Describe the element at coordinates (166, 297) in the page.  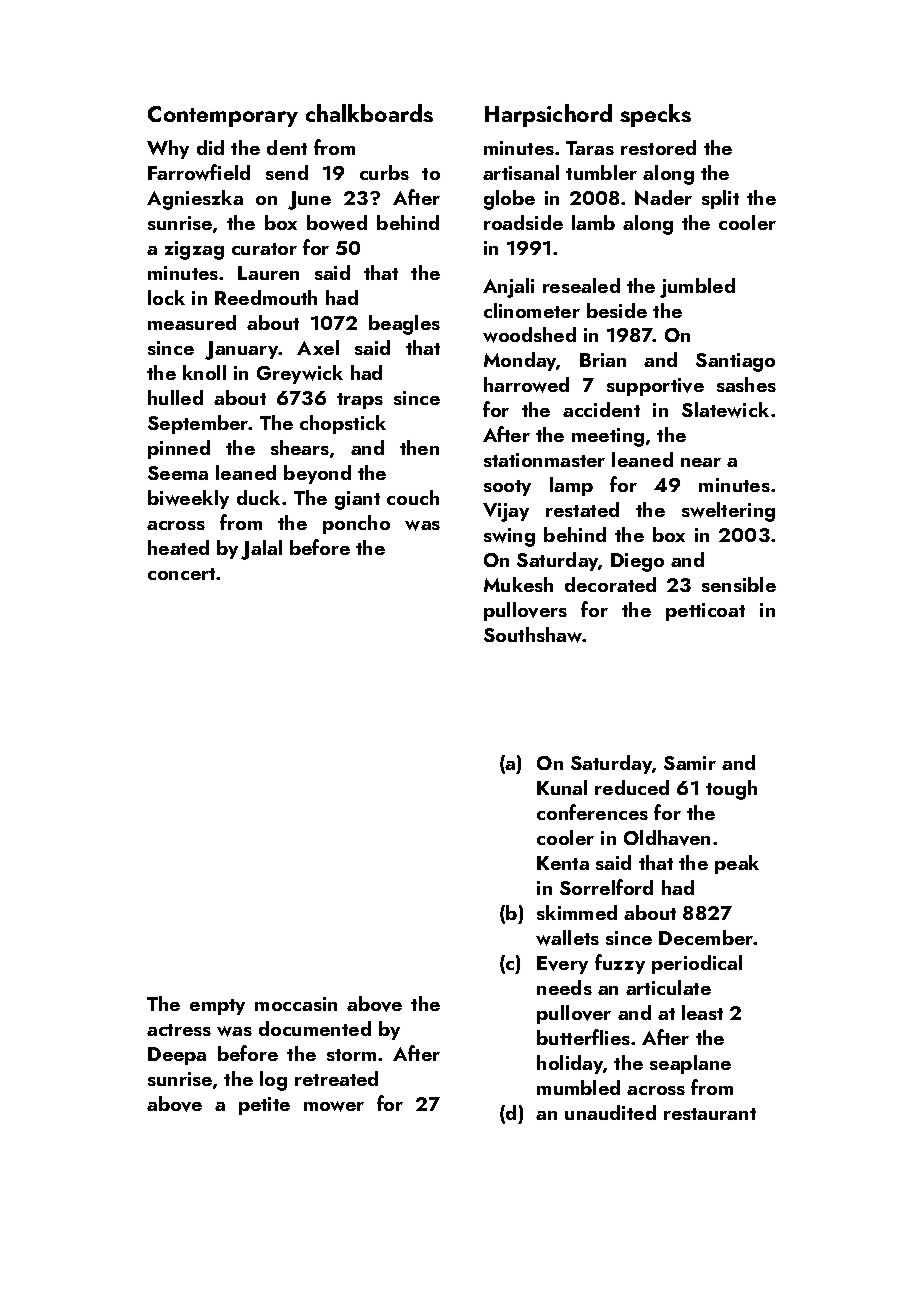
I see `lock` at that location.
